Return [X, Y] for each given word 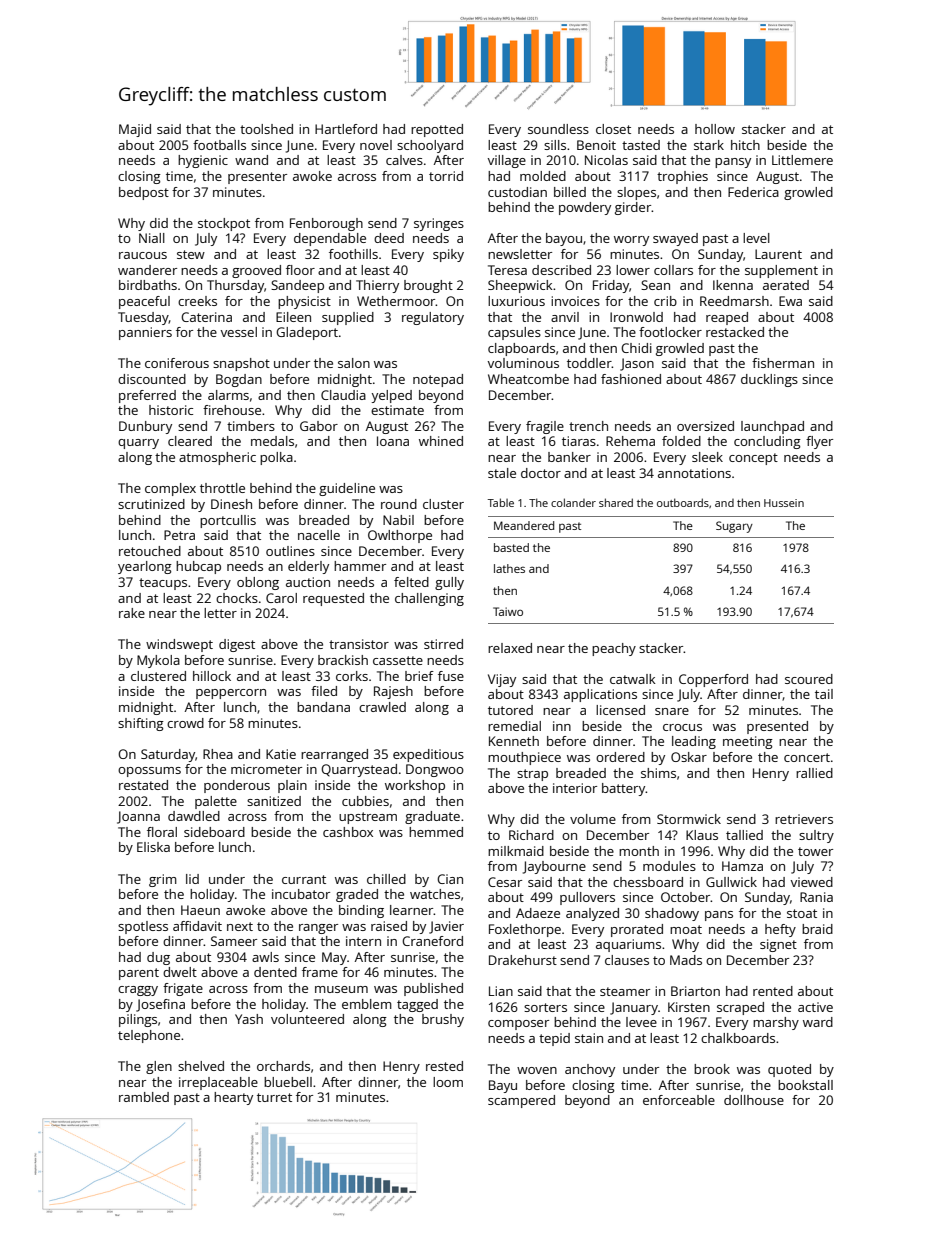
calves [404, 160]
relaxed [510, 648]
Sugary [734, 527]
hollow [715, 129]
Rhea [218, 754]
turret [274, 1097]
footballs [219, 145]
